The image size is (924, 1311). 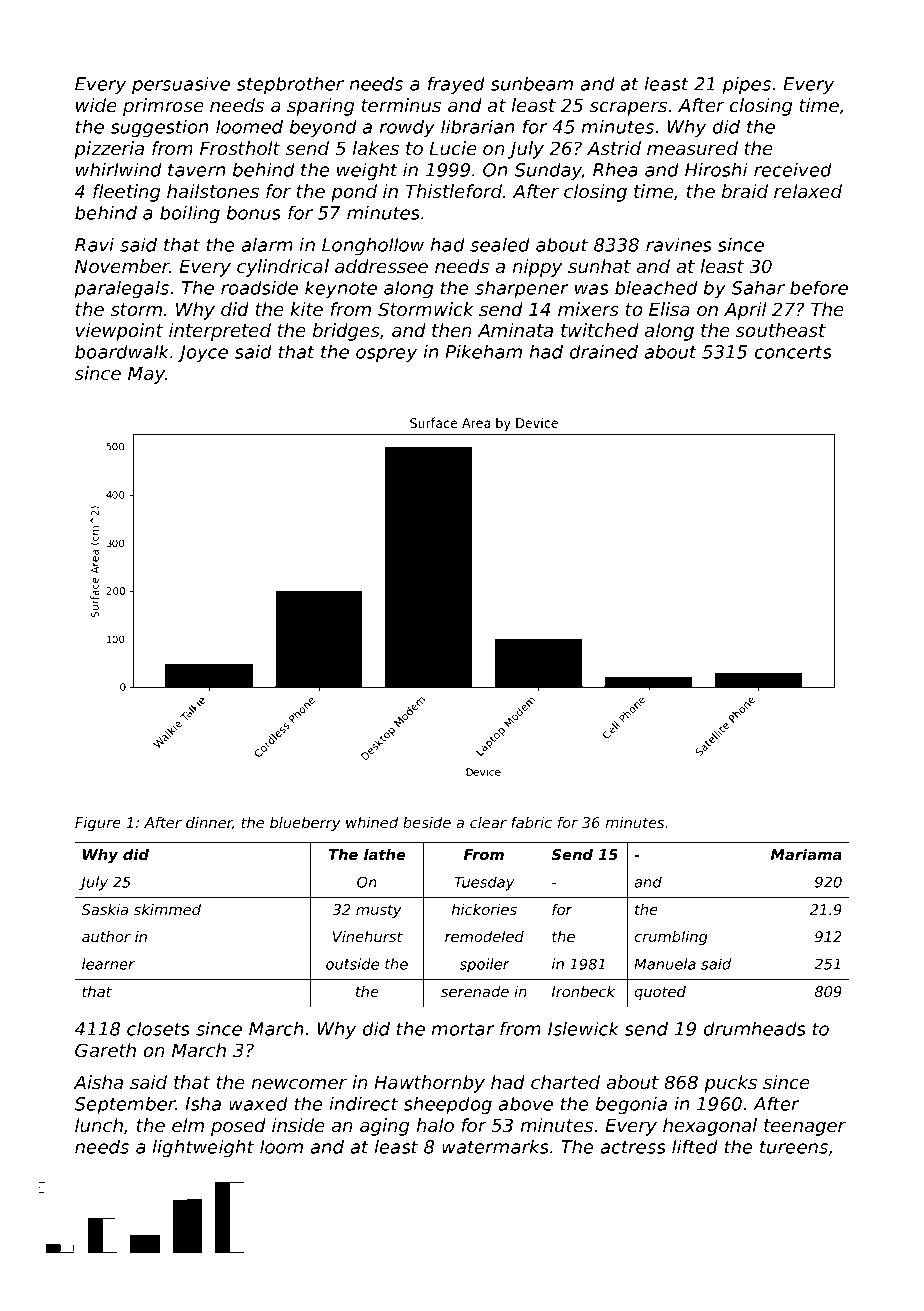 I want to click on closets, so click(x=158, y=1028).
